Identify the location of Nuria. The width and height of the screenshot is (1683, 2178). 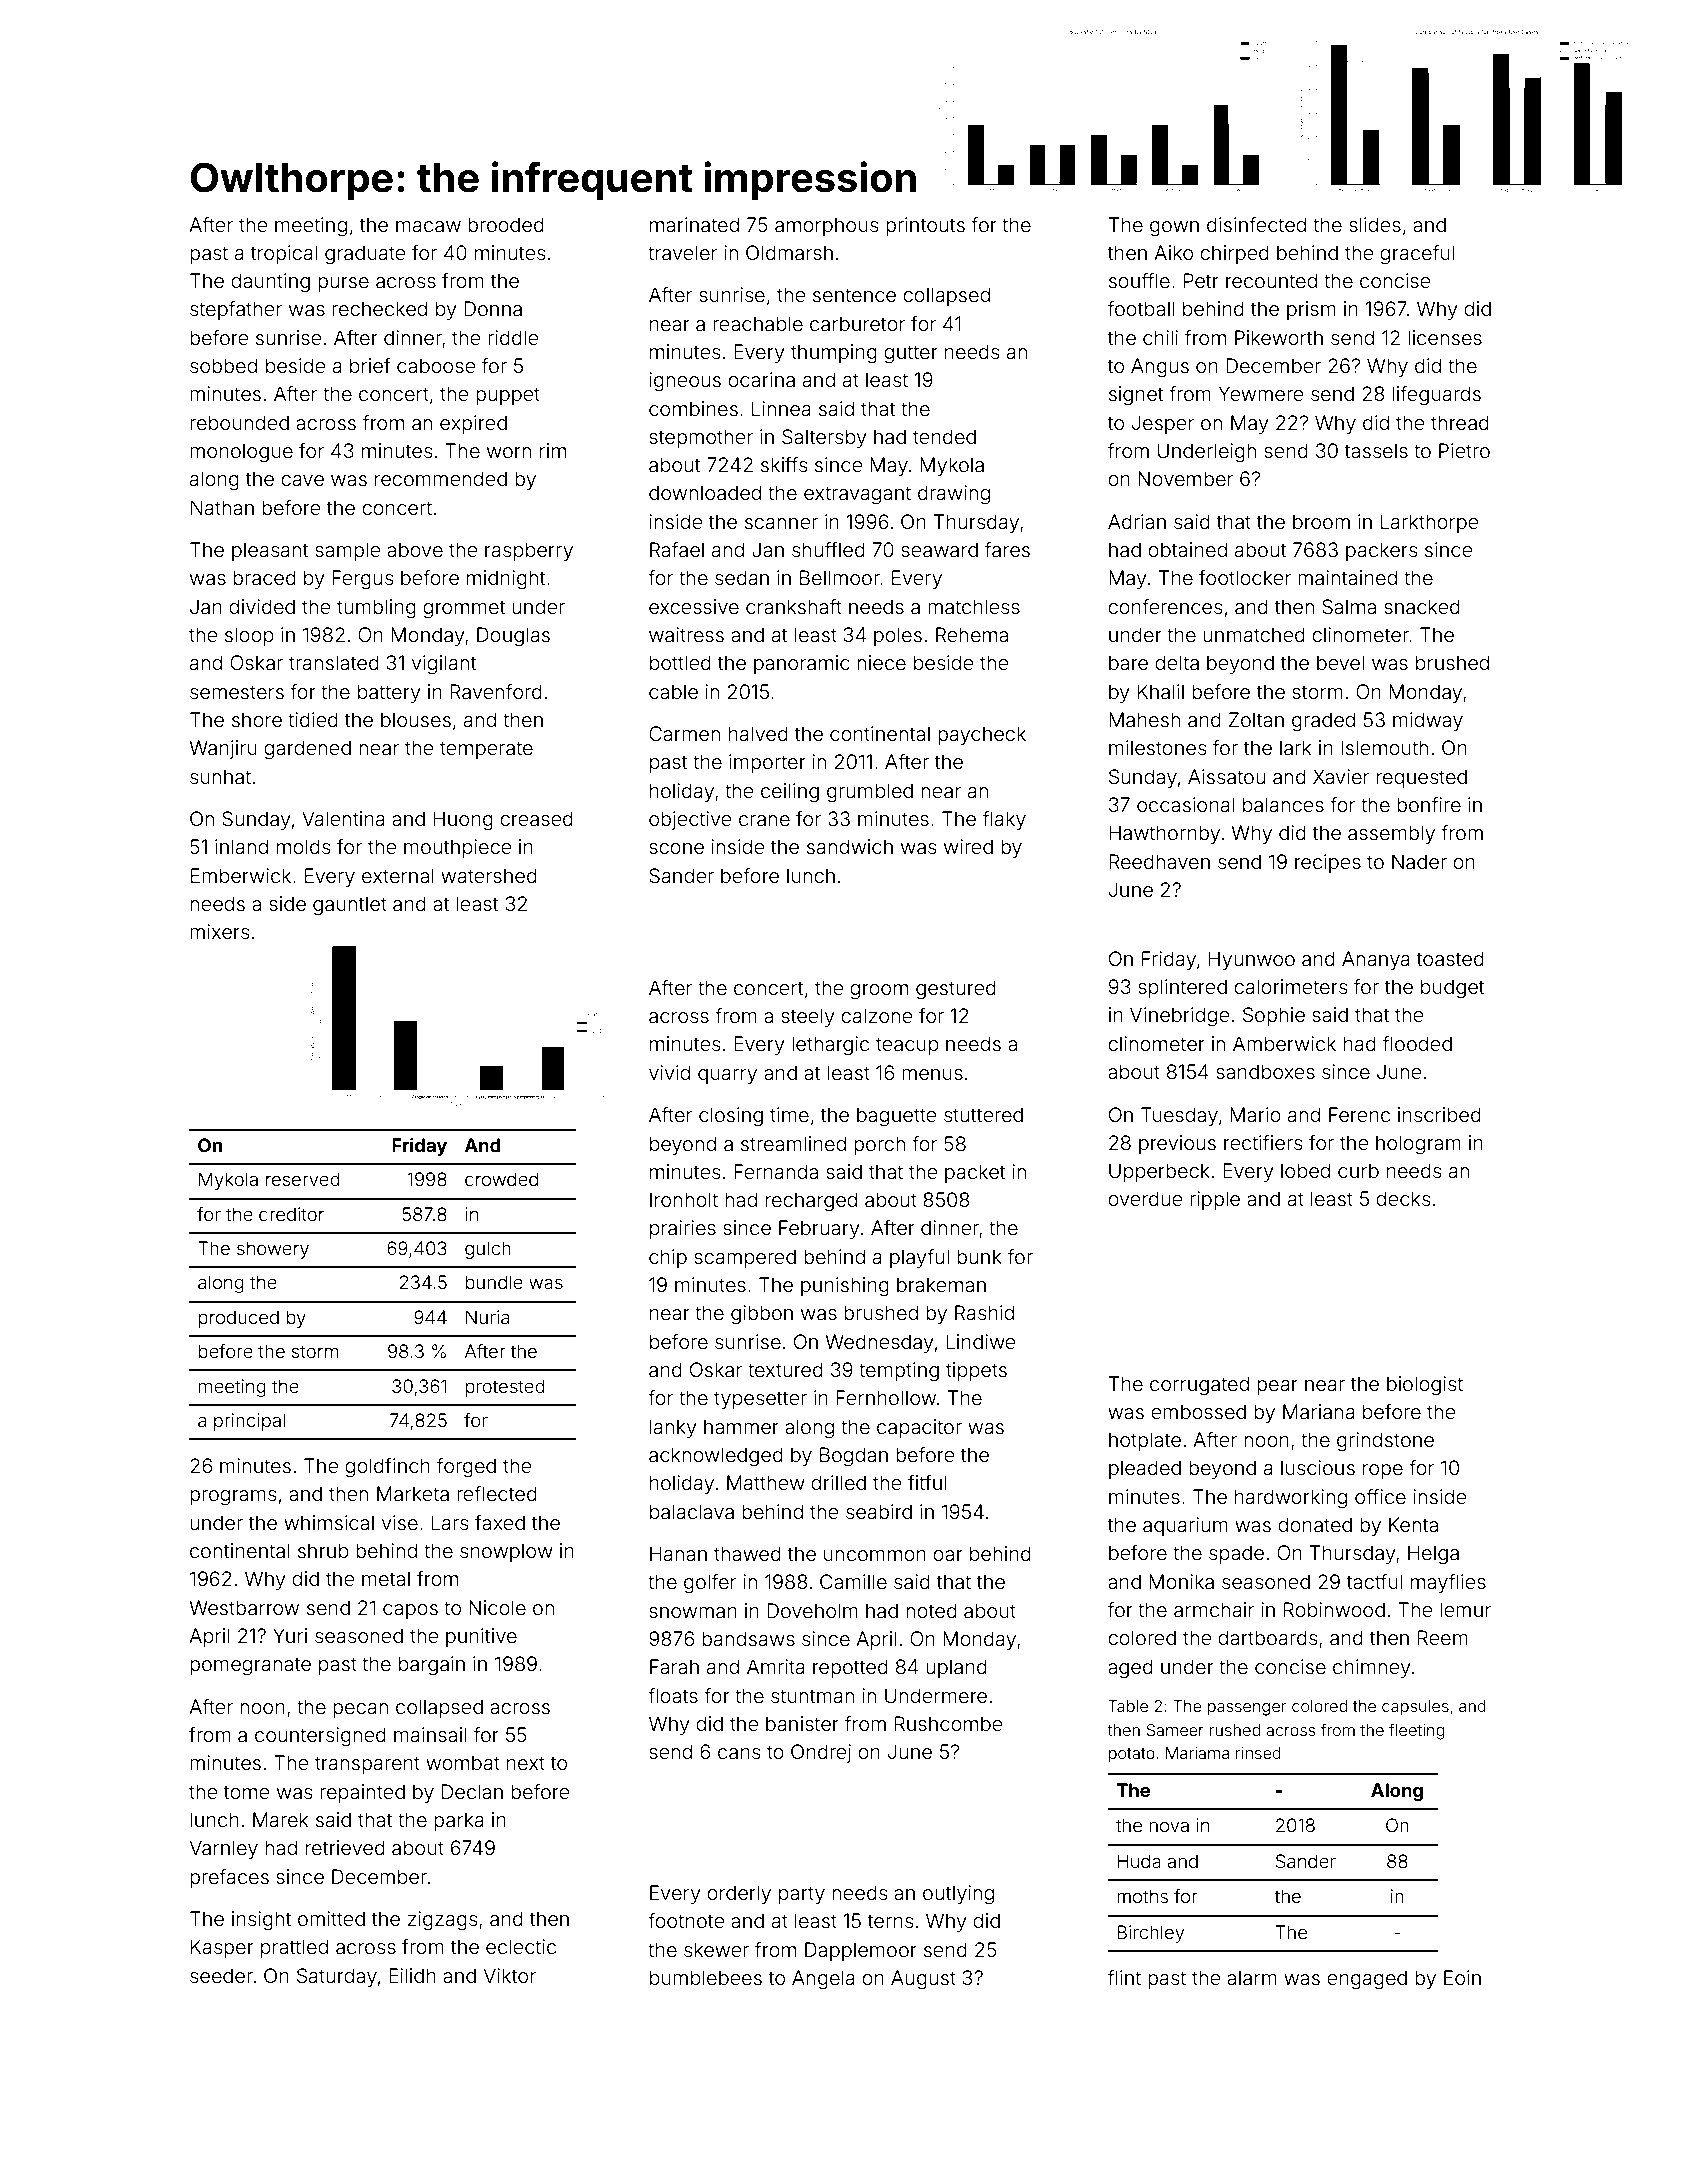
(487, 1317).
